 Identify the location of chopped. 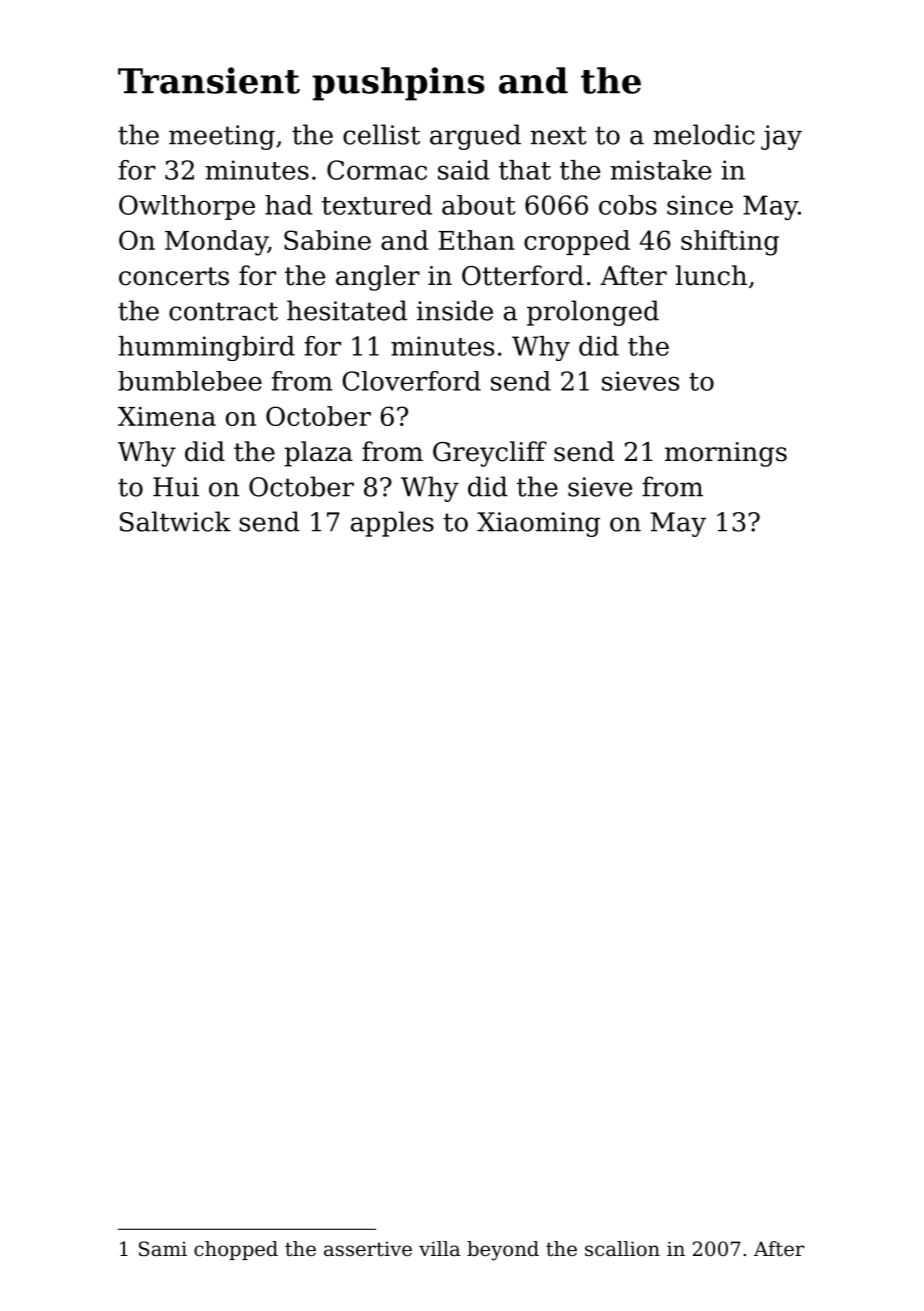
(236, 1250).
